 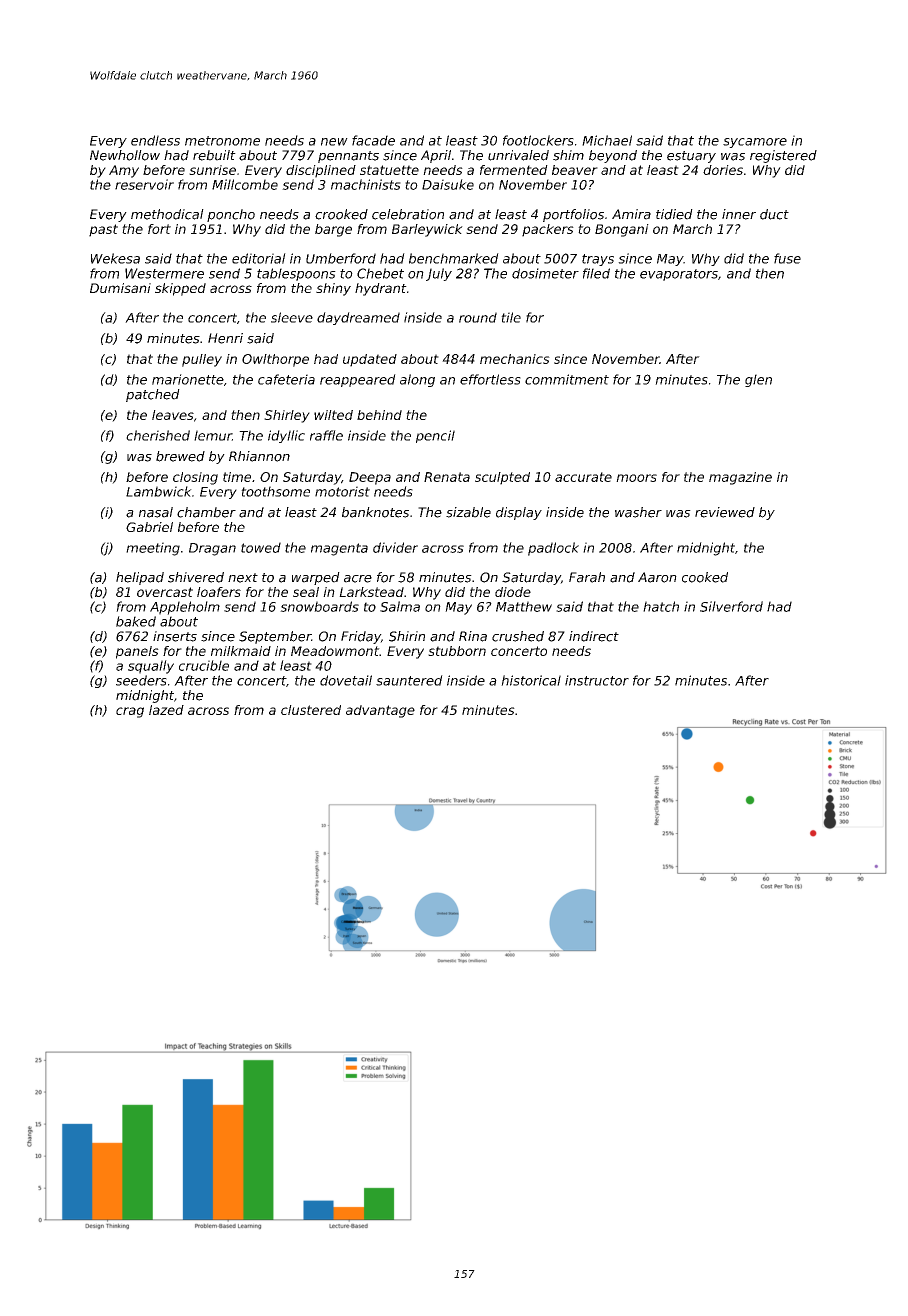 I want to click on Michael, so click(x=607, y=140).
